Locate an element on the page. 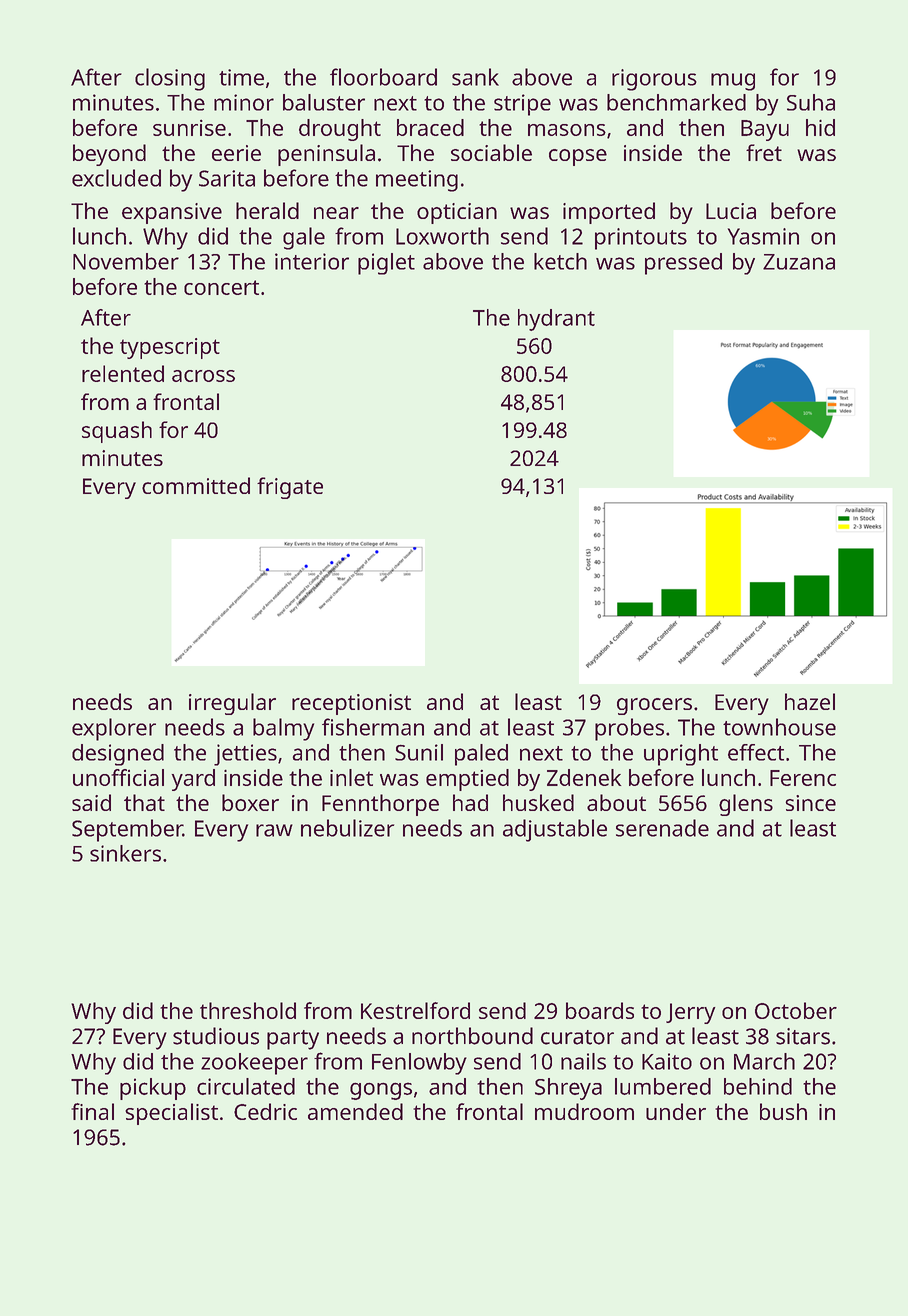  final is located at coordinates (92, 1111).
